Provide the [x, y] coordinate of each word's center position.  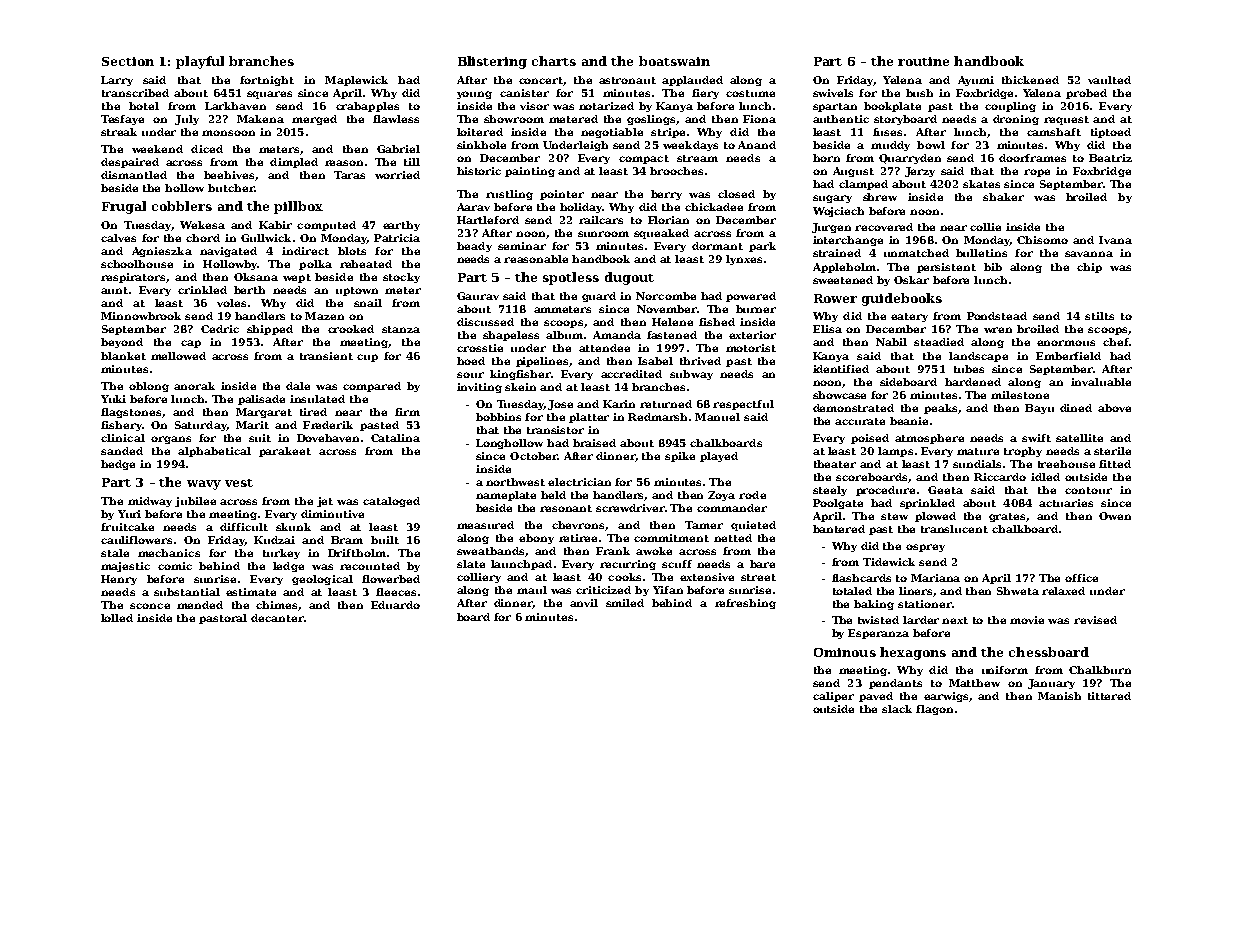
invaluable [1101, 382]
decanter [277, 618]
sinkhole [481, 145]
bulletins [981, 253]
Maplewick [356, 81]
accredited [631, 374]
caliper [833, 697]
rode [752, 495]
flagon [934, 710]
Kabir [275, 225]
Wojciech [838, 212]
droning [1016, 120]
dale [298, 386]
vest [239, 483]
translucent [954, 529]
